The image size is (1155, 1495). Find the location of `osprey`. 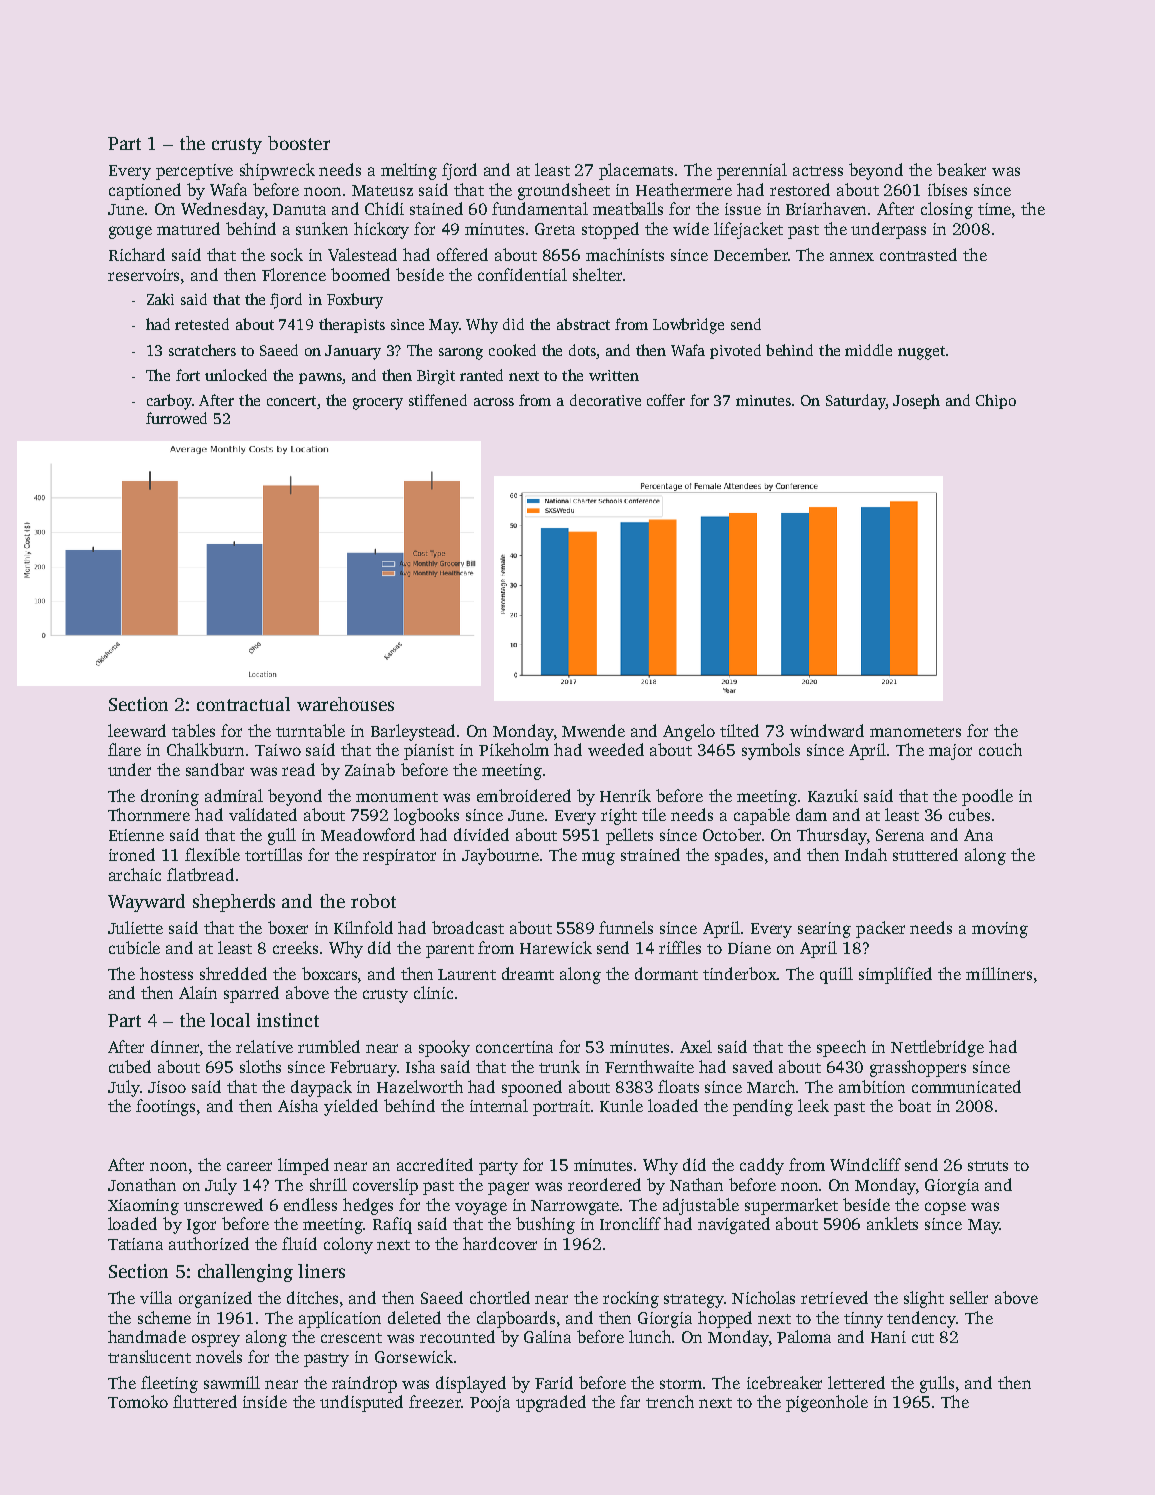

osprey is located at coordinates (216, 1340).
